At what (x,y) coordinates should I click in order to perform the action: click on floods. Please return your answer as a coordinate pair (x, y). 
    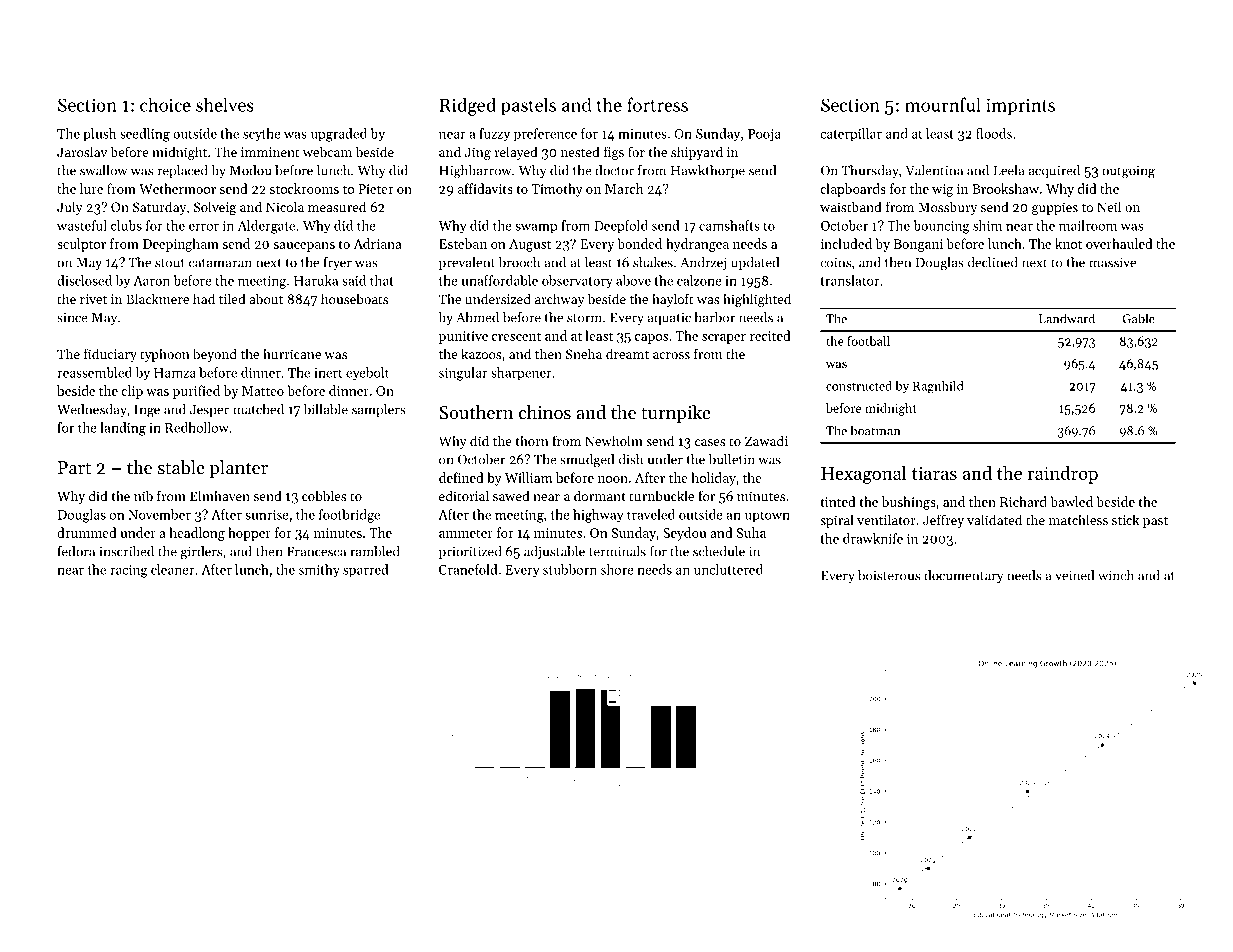
    Looking at the image, I should click on (994, 133).
